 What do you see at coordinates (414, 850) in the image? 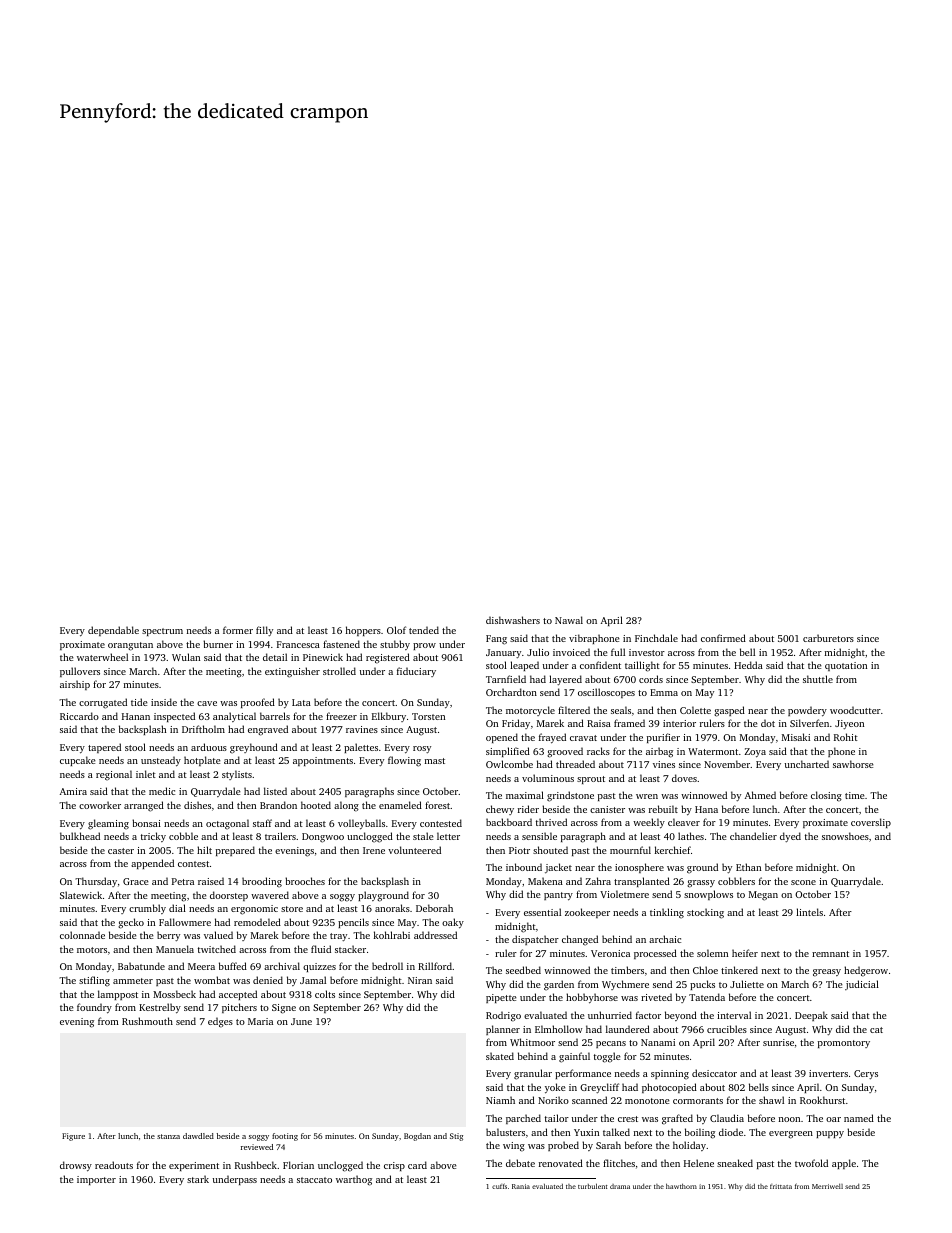
I see `volunteered` at bounding box center [414, 850].
